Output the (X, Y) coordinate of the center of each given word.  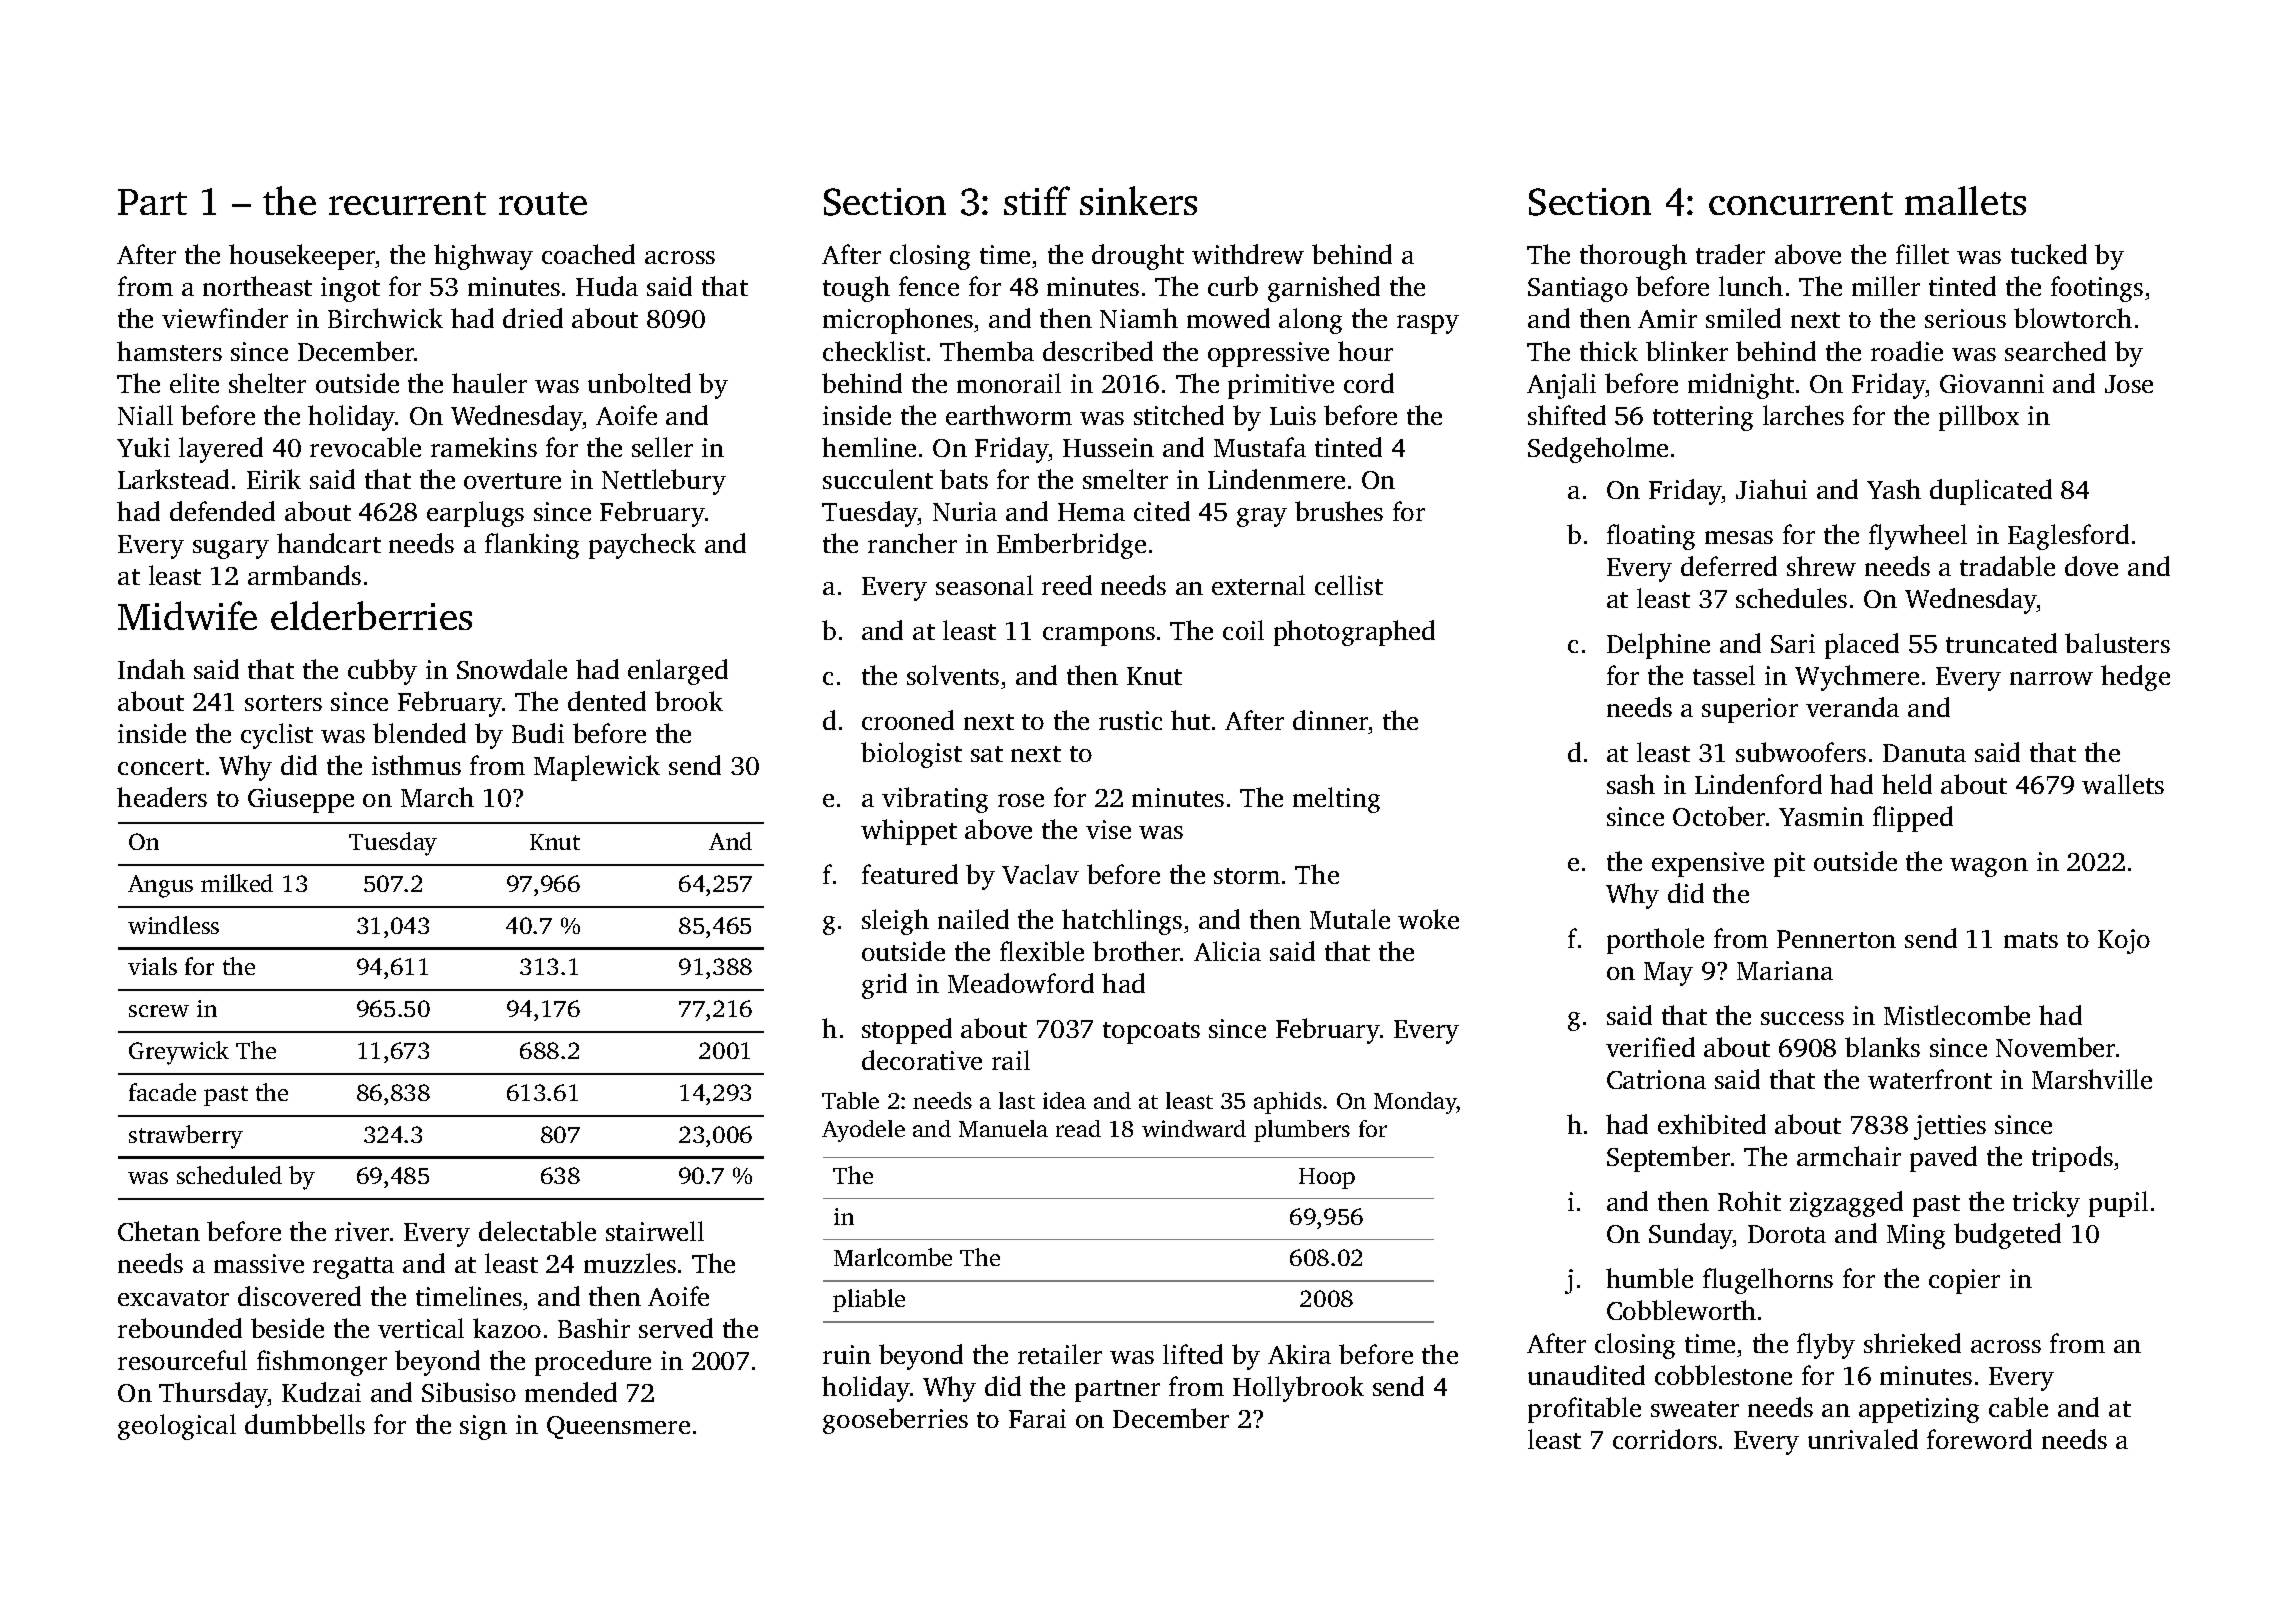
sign (483, 1427)
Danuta (1924, 753)
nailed (973, 919)
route (543, 203)
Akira (1299, 1354)
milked (237, 883)
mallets (1965, 200)
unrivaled (1863, 1439)
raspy (1428, 324)
